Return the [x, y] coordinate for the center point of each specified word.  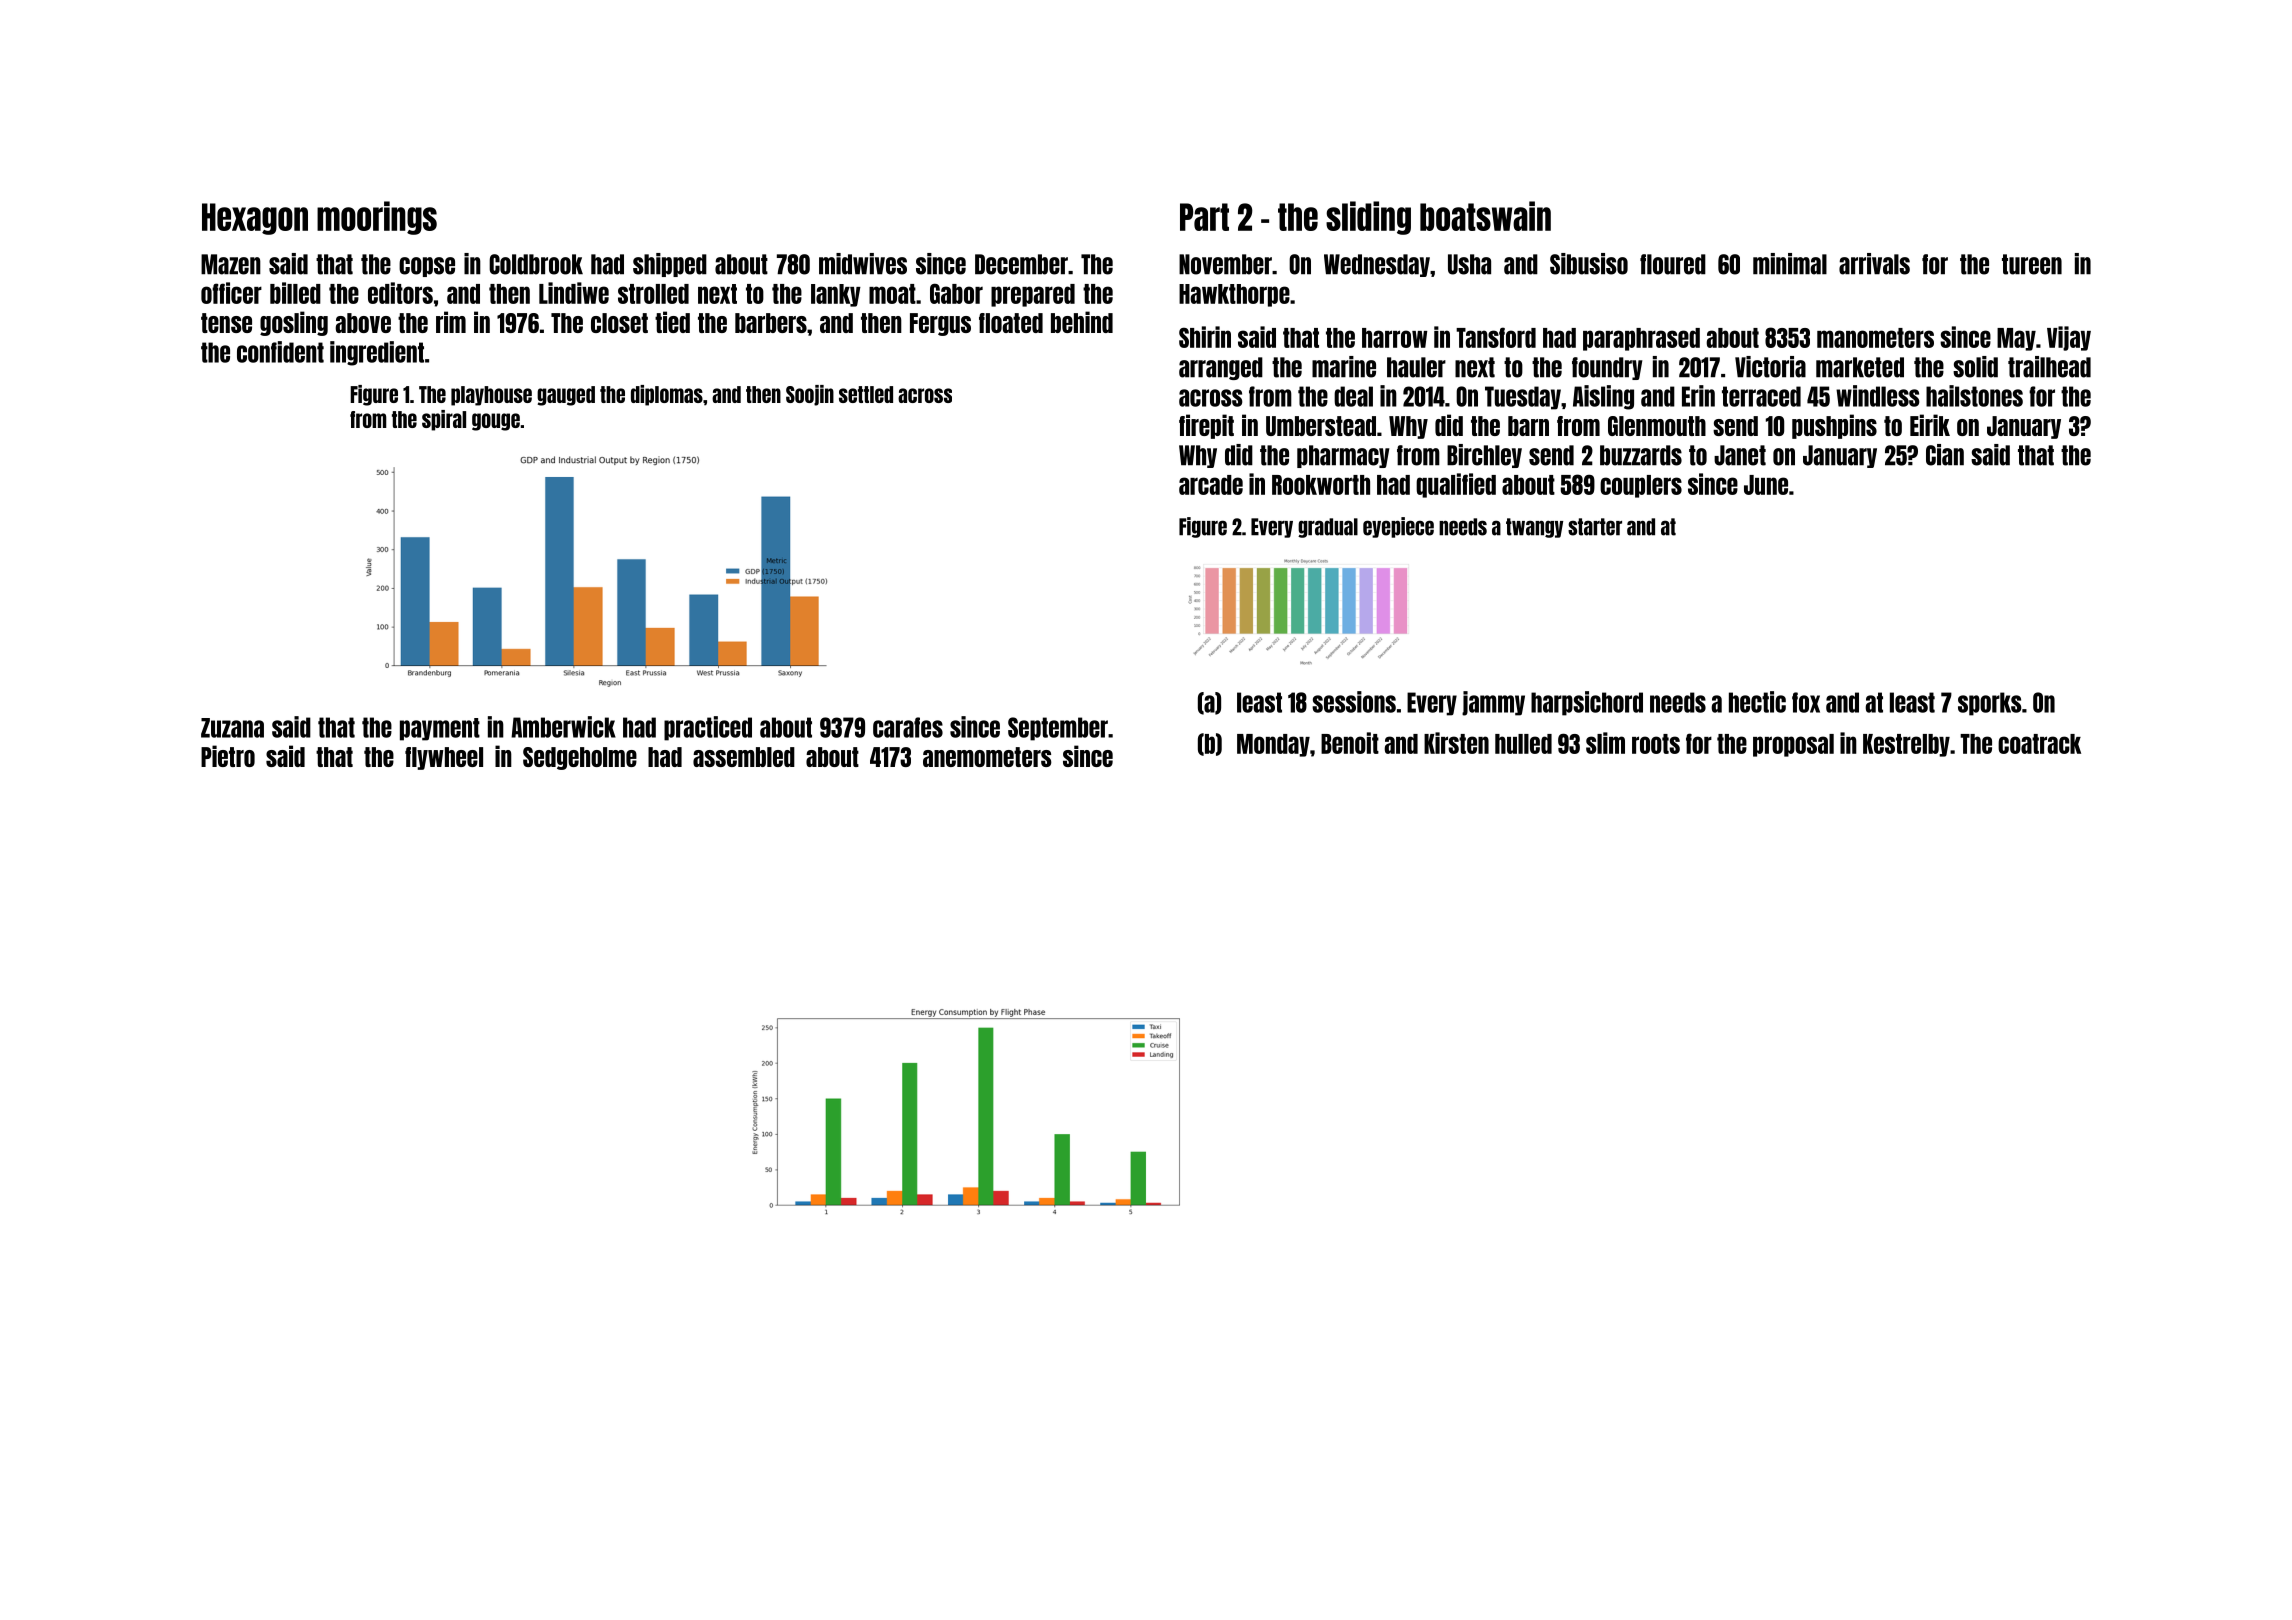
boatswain [1485, 216]
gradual [1328, 528]
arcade [1211, 485]
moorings [377, 218]
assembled [744, 757]
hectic [1757, 702]
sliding [1368, 218]
